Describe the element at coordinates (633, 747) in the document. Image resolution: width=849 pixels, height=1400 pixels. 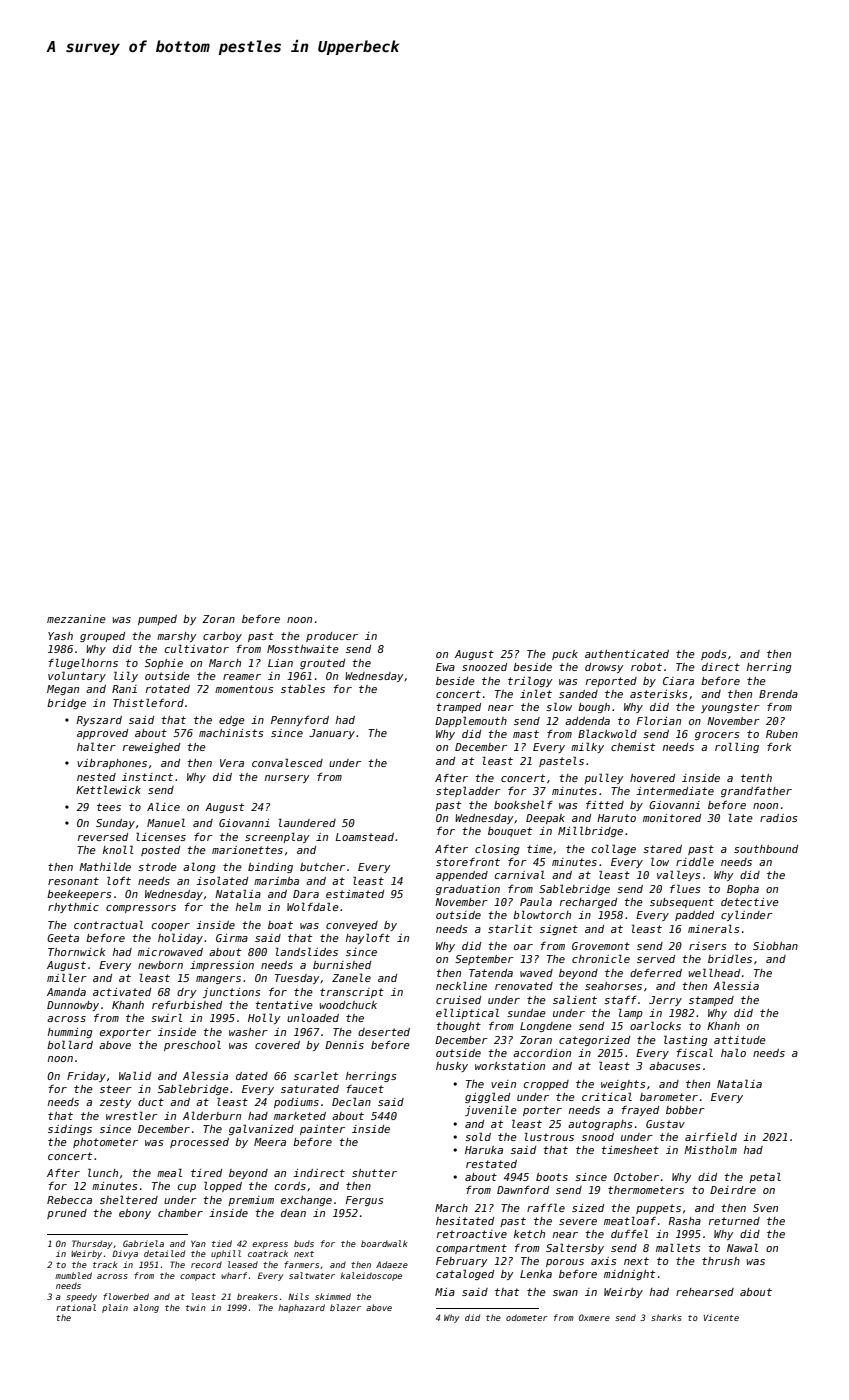
I see `chemist` at that location.
